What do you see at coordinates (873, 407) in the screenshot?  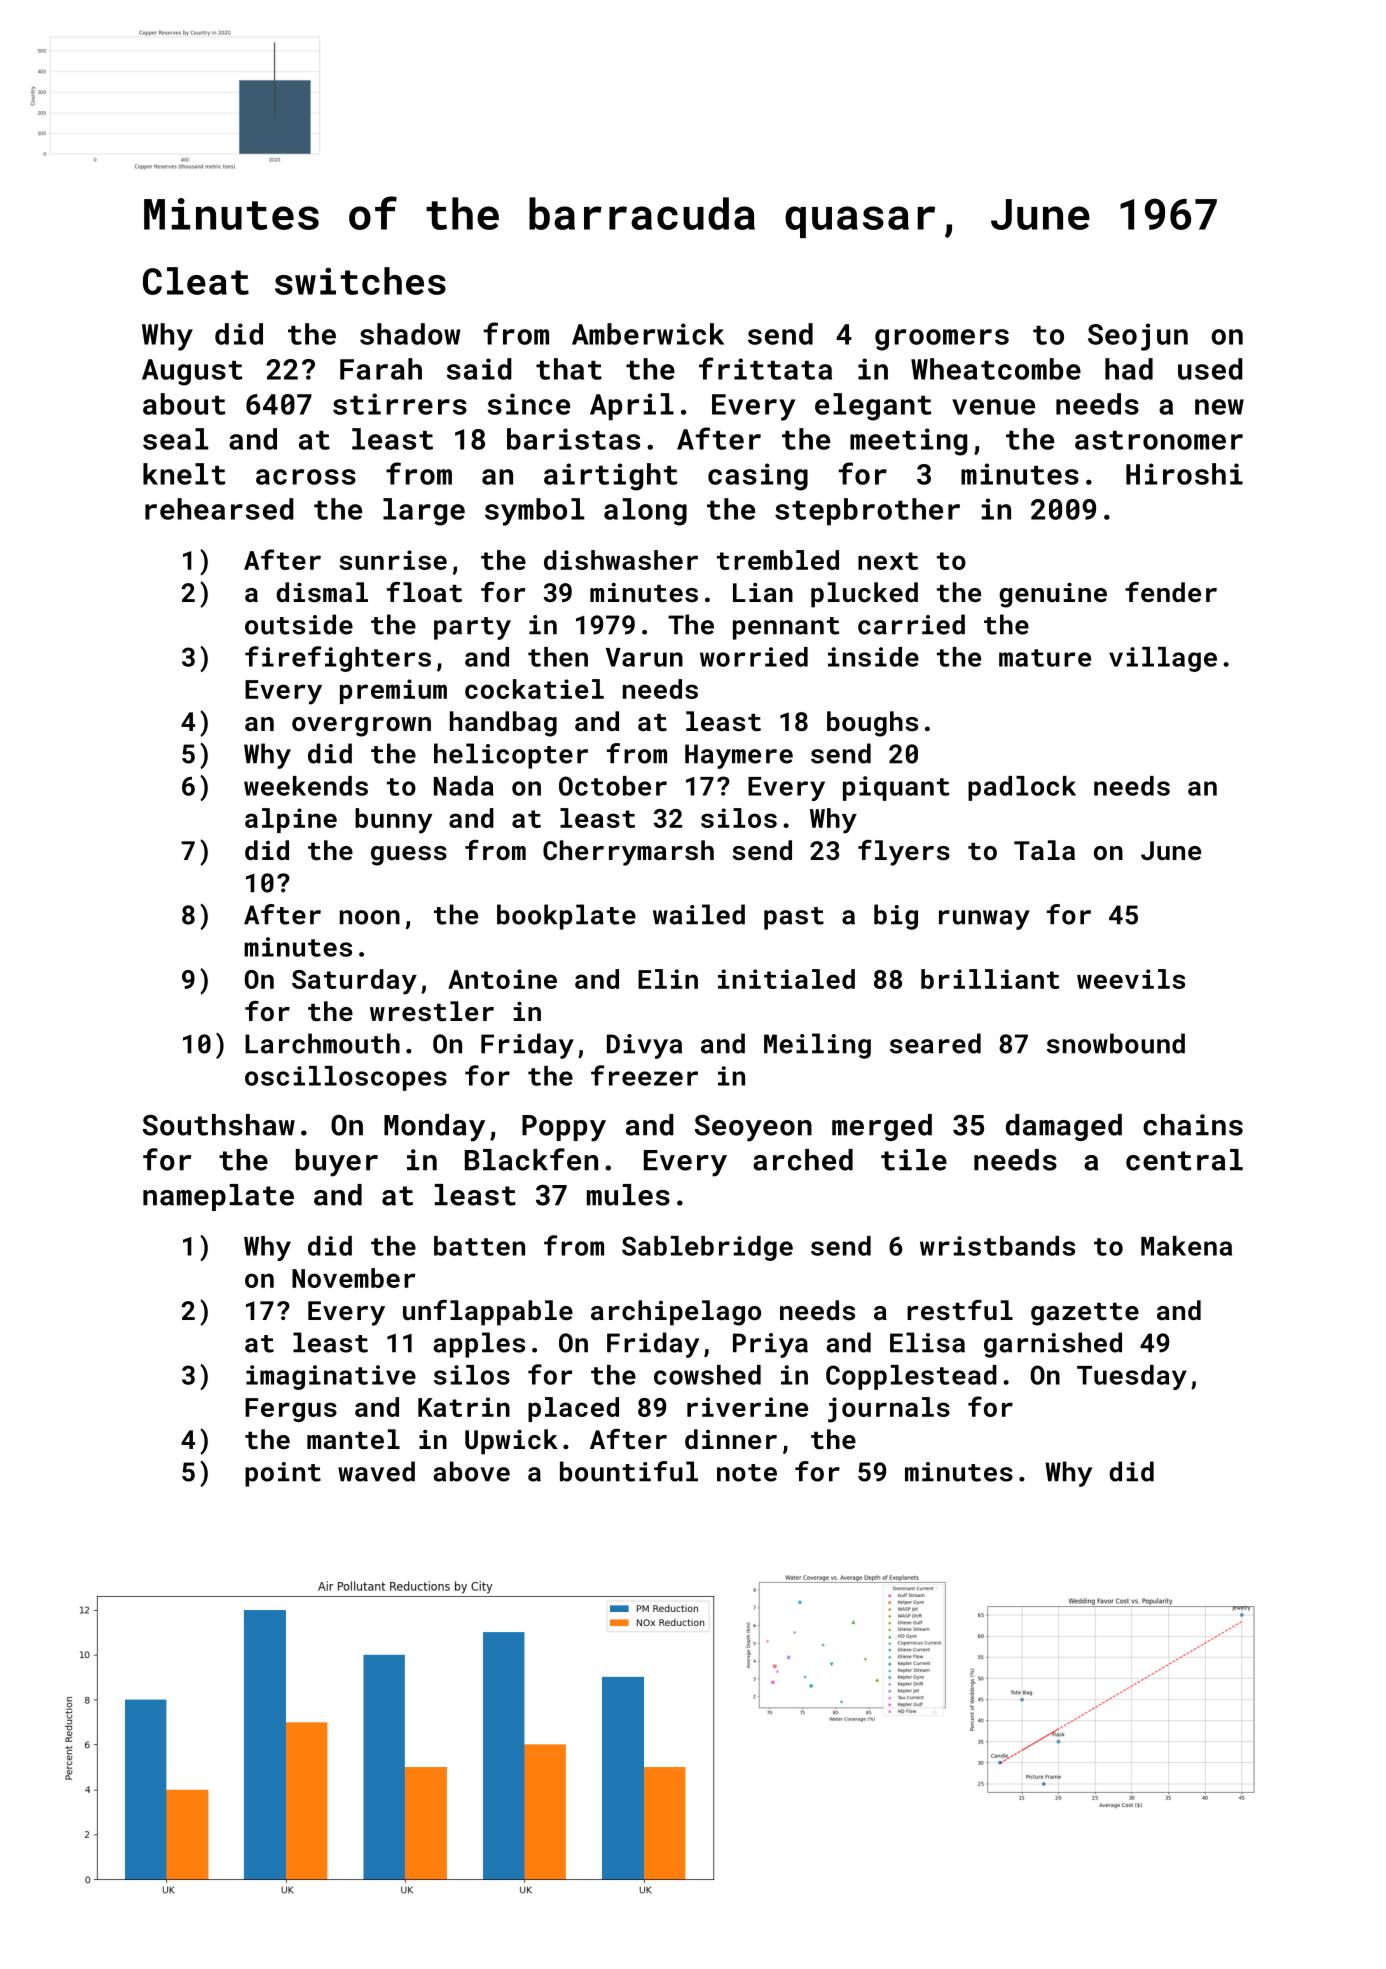 I see `elegant` at bounding box center [873, 407].
